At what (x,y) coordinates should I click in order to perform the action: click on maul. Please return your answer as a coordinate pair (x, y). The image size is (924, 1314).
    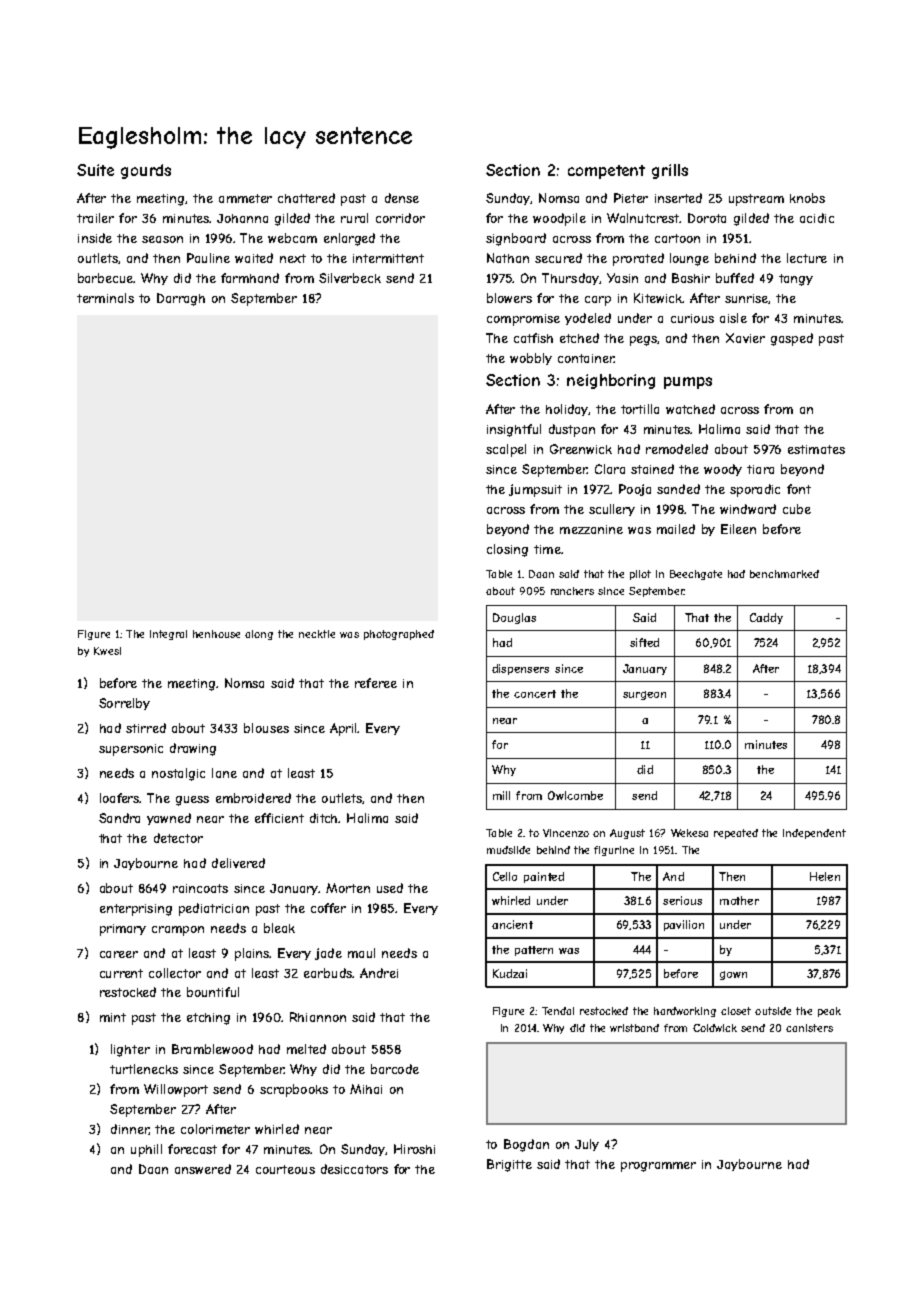
    Looking at the image, I should click on (361, 953).
